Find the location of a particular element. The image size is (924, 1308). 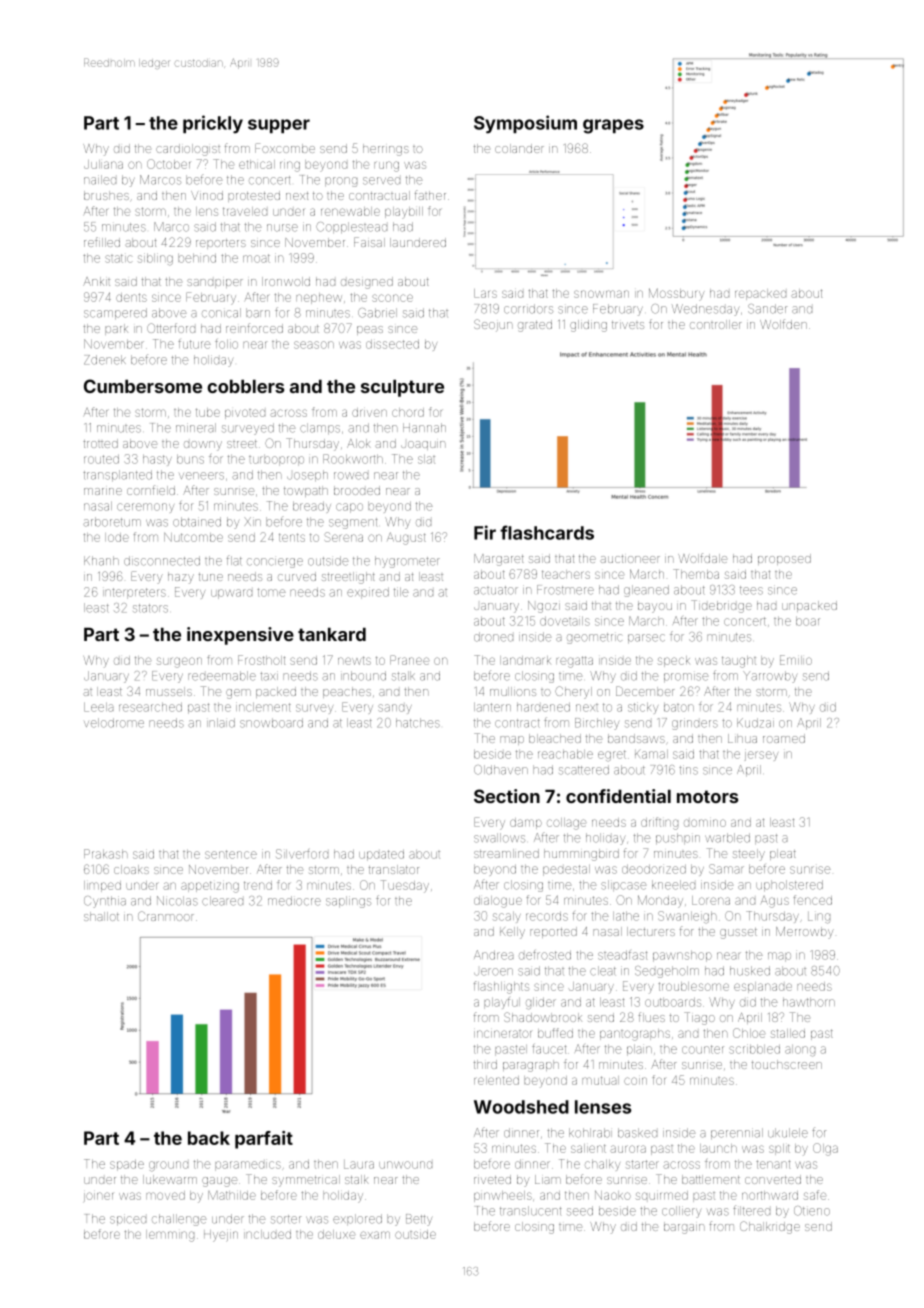

back is located at coordinates (209, 1138).
